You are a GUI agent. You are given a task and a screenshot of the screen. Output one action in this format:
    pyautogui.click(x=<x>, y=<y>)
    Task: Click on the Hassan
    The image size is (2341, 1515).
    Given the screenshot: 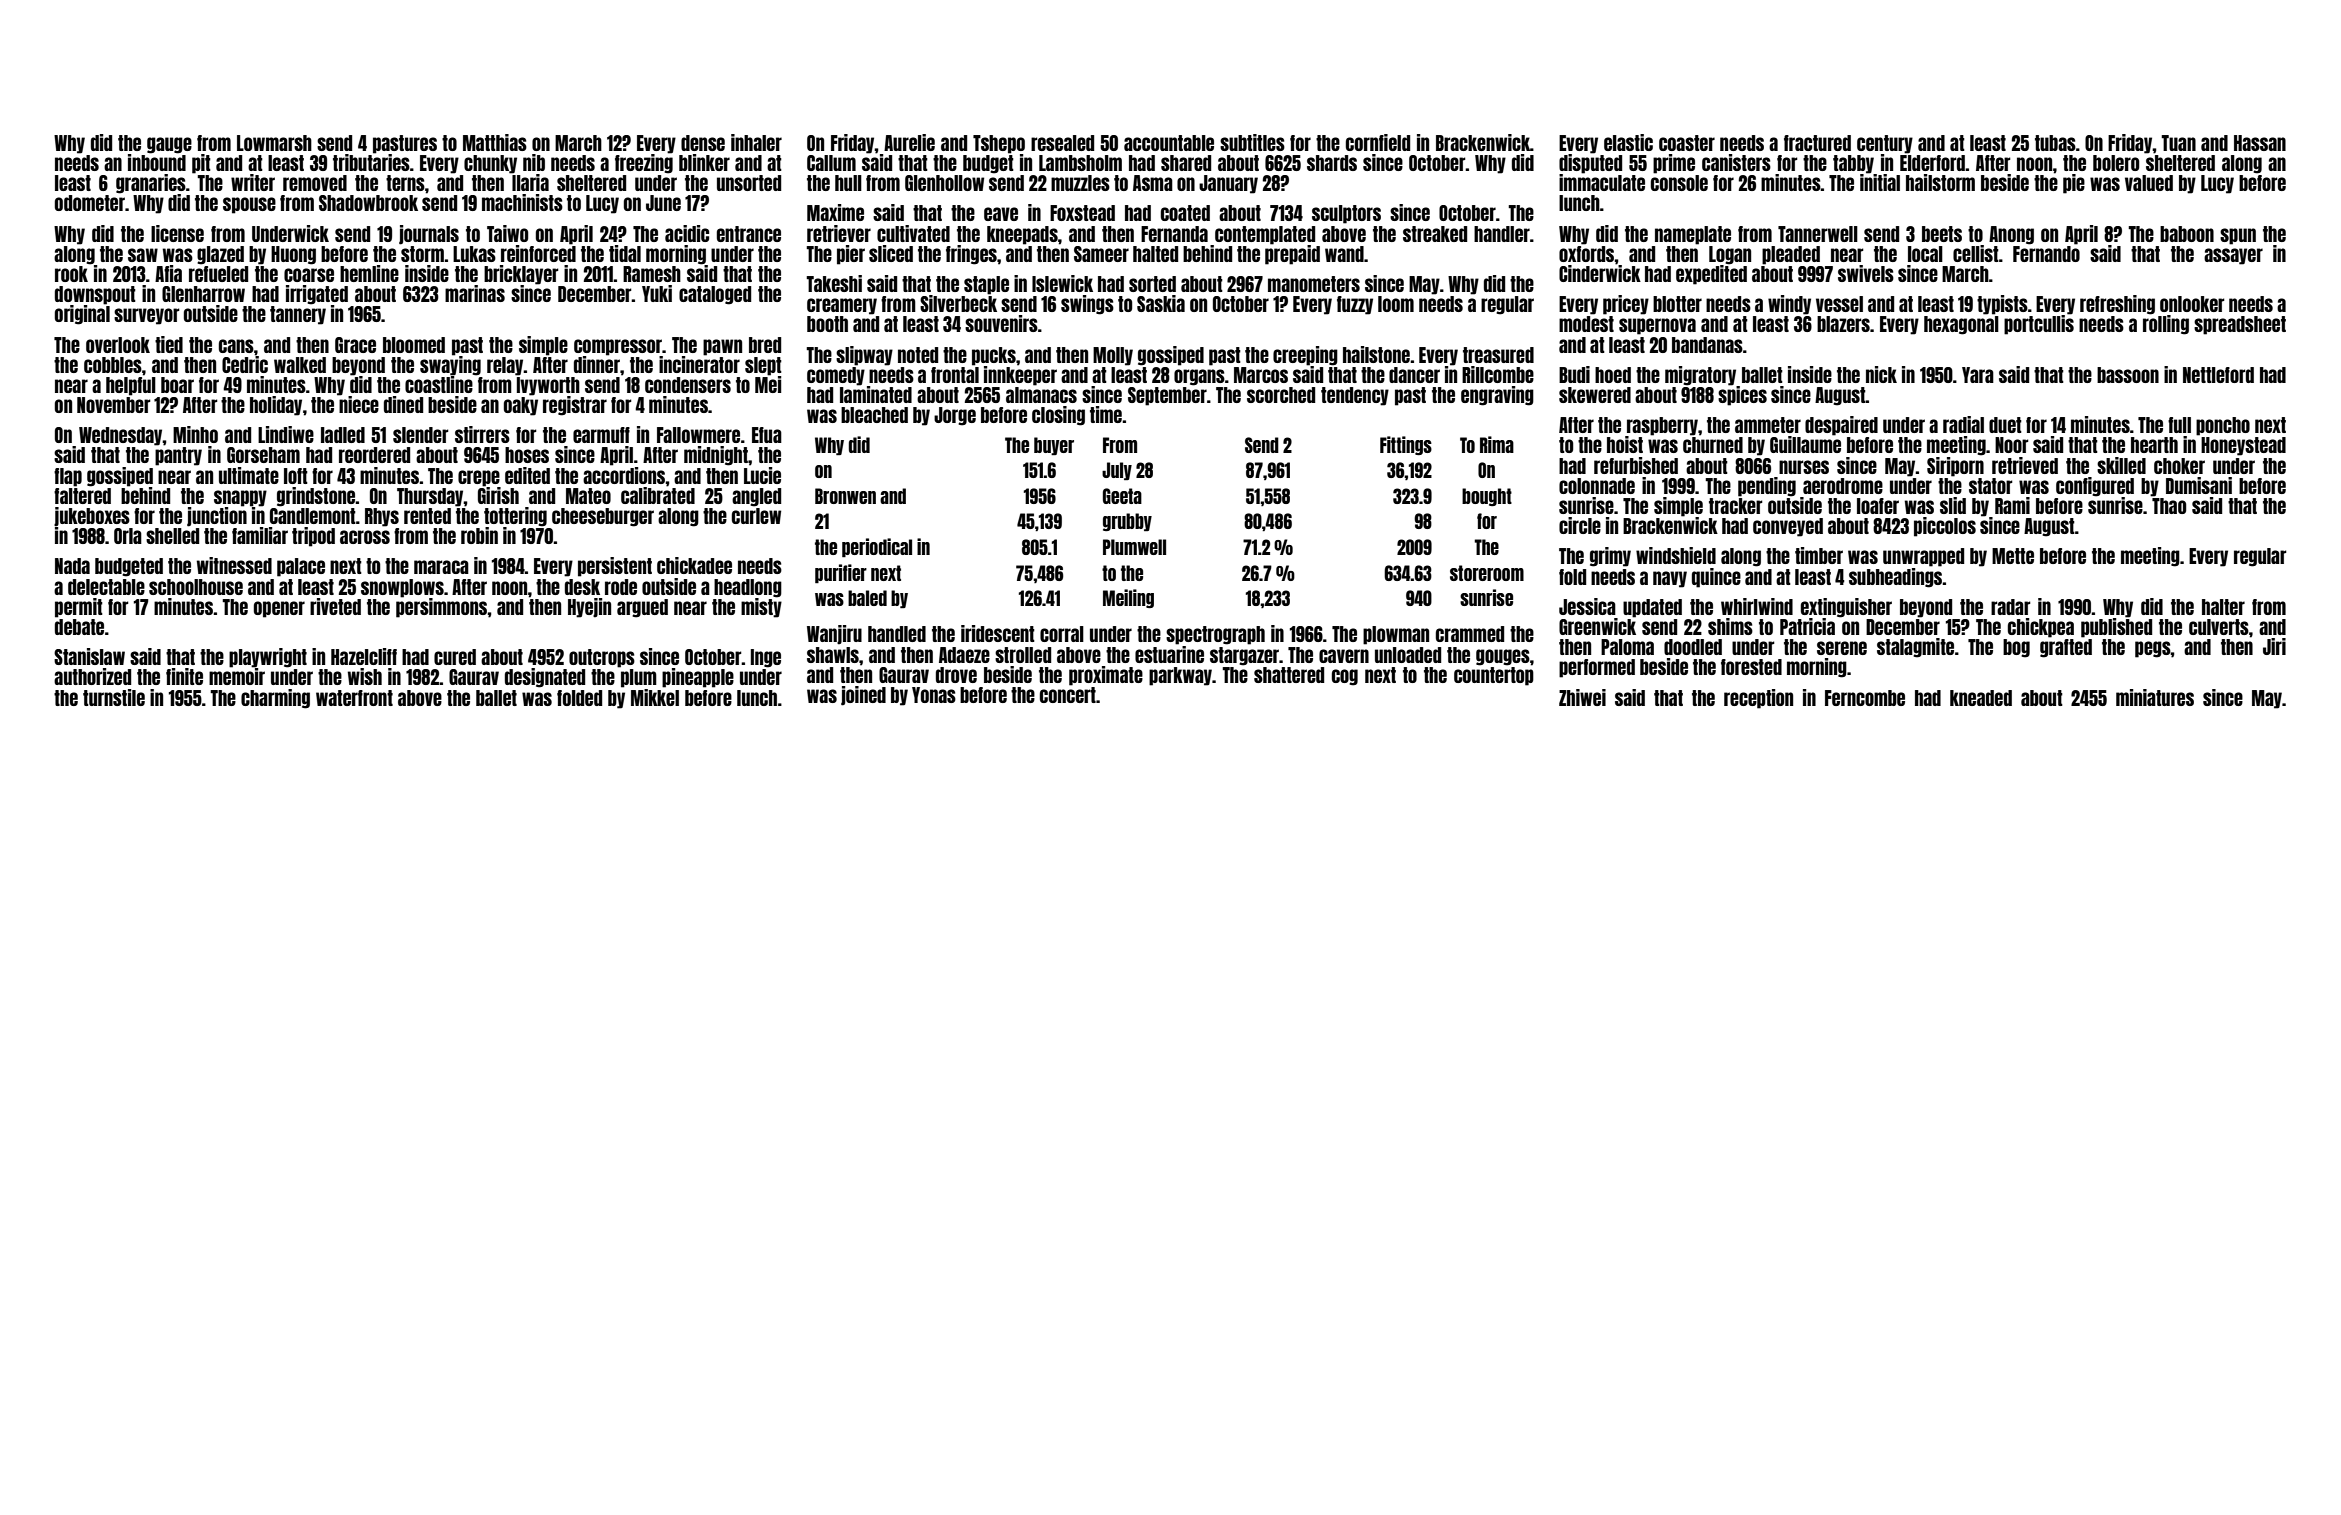 What is the action you would take?
    pyautogui.click(x=2260, y=143)
